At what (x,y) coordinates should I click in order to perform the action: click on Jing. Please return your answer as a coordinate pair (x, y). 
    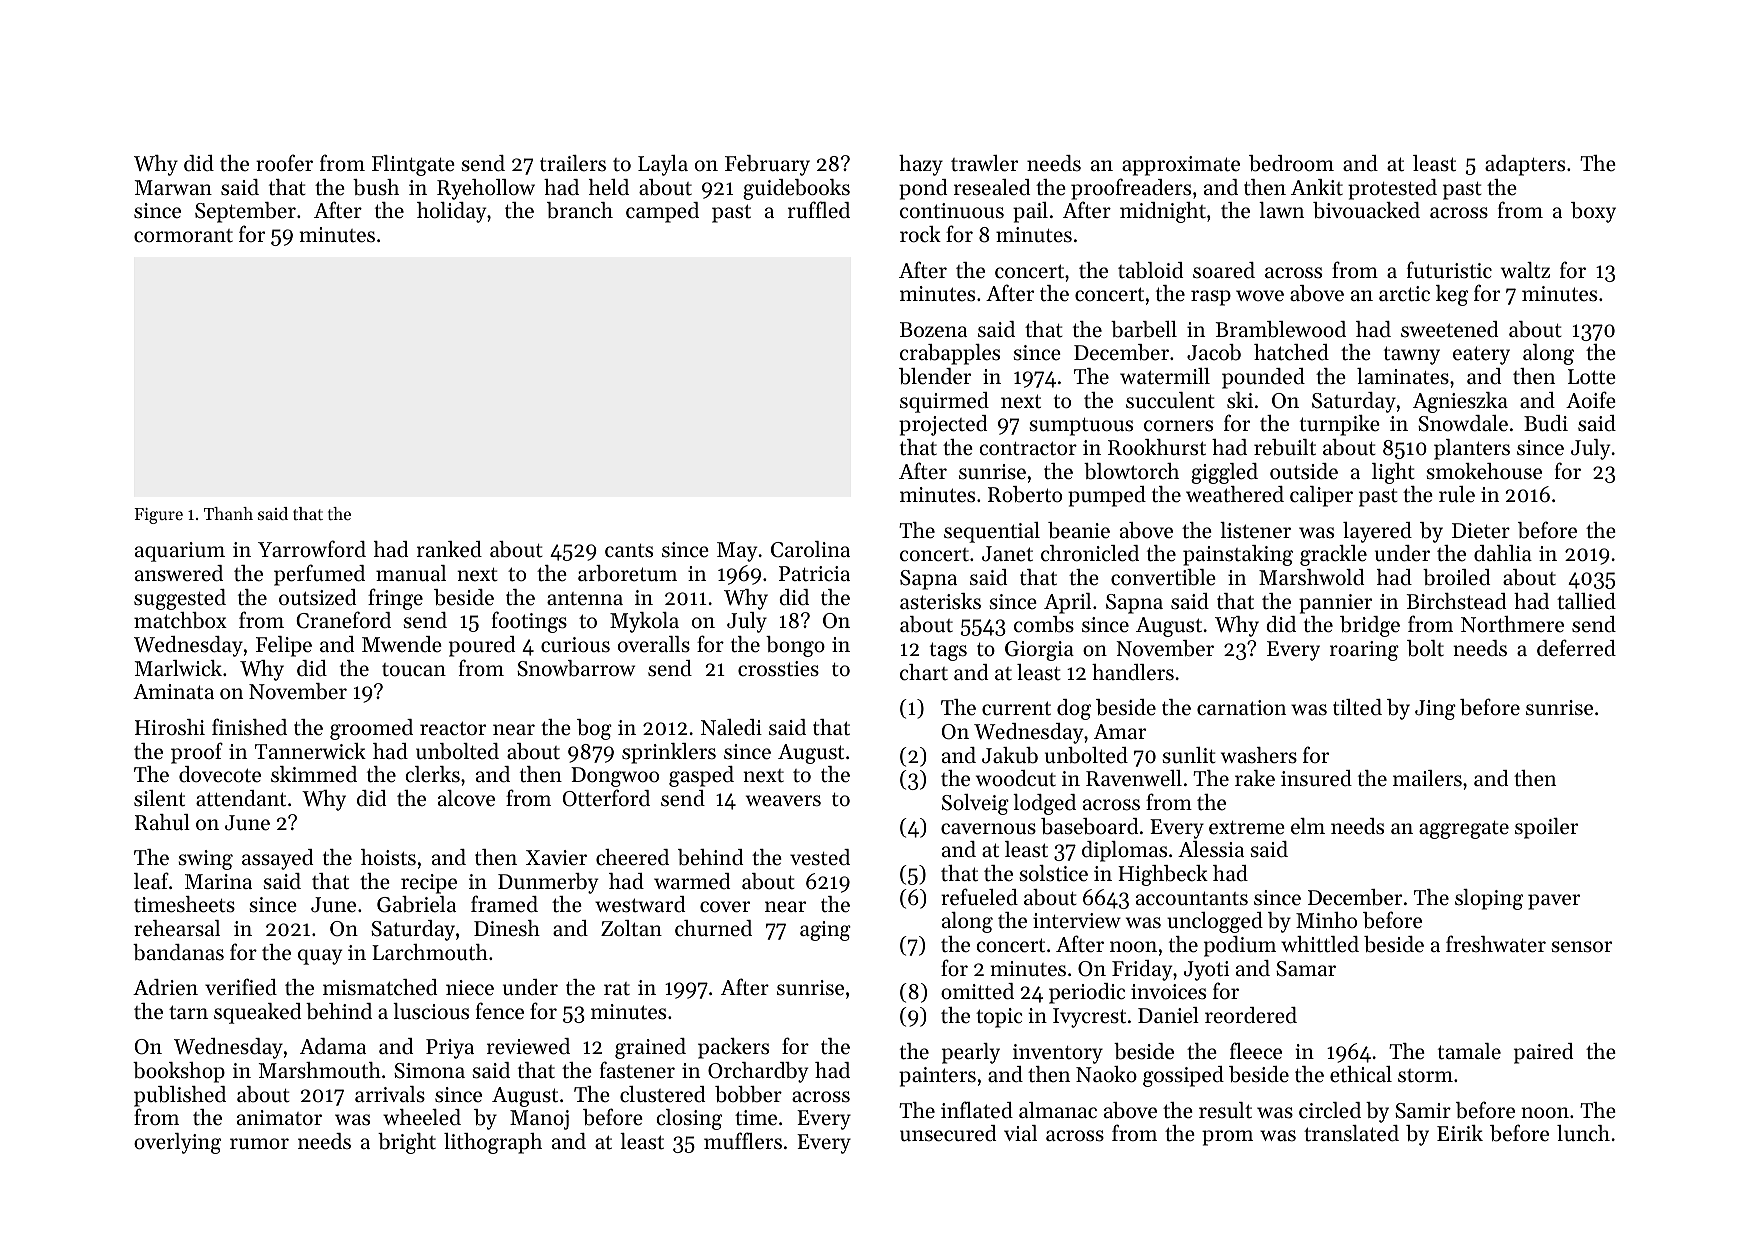
    Looking at the image, I should click on (1435, 710).
